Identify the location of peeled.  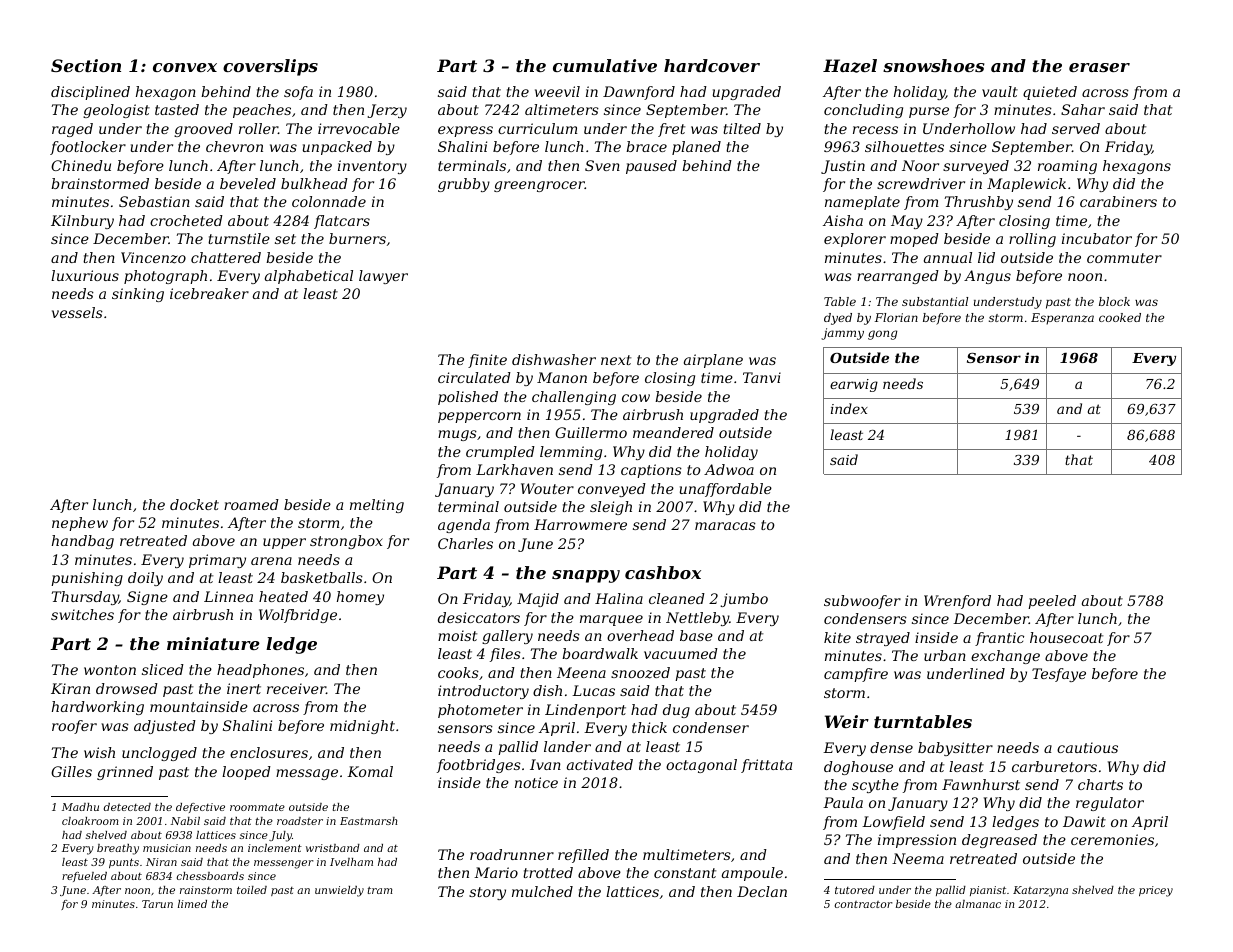
(1052, 602).
